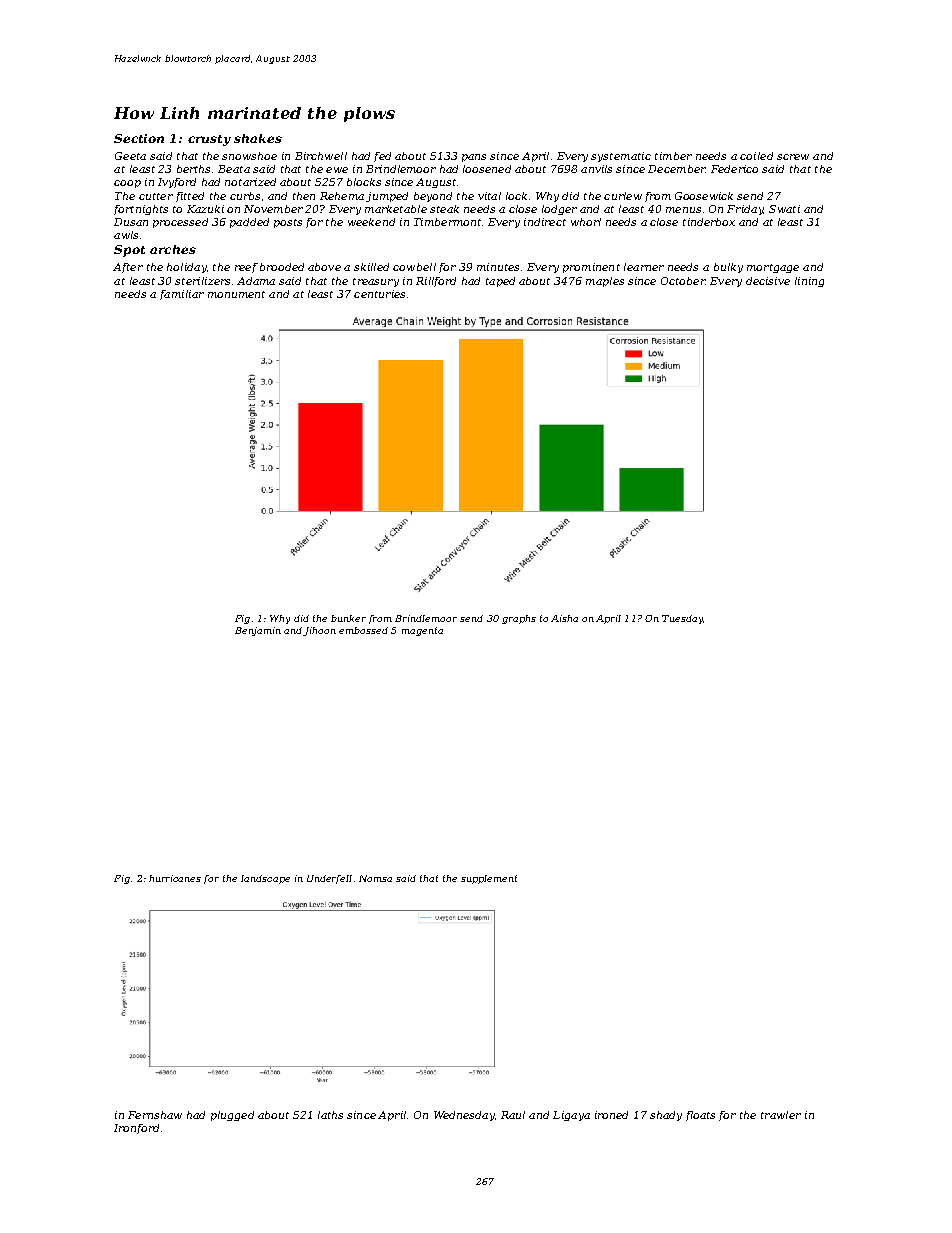  Describe the element at coordinates (809, 282) in the image. I see `lining` at that location.
